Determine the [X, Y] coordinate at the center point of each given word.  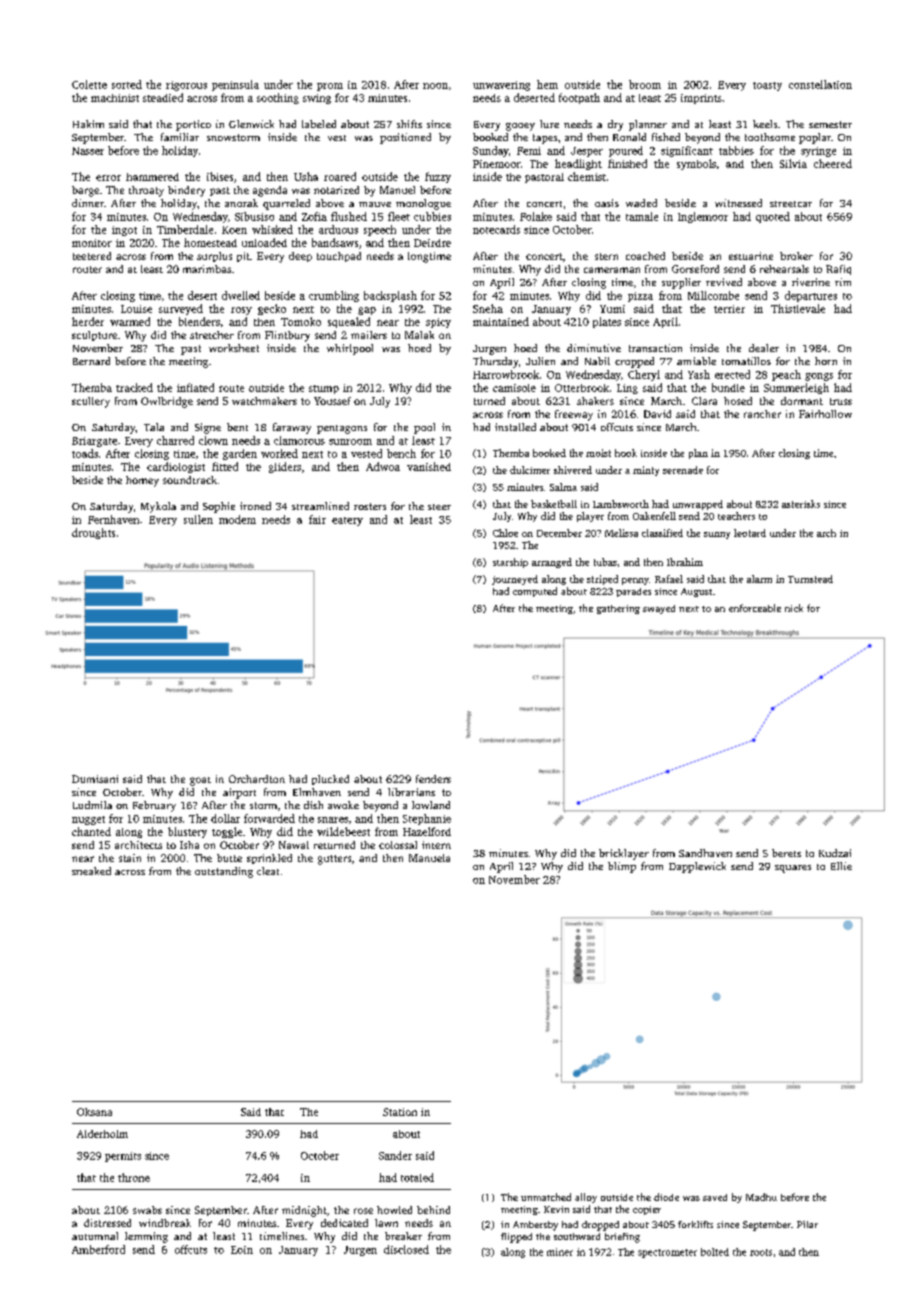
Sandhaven [705, 853]
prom [330, 87]
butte [229, 858]
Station [400, 1112]
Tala [154, 427]
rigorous [186, 86]
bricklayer [624, 854]
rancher [762, 414]
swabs [147, 1210]
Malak [419, 335]
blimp [622, 867]
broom [645, 84]
